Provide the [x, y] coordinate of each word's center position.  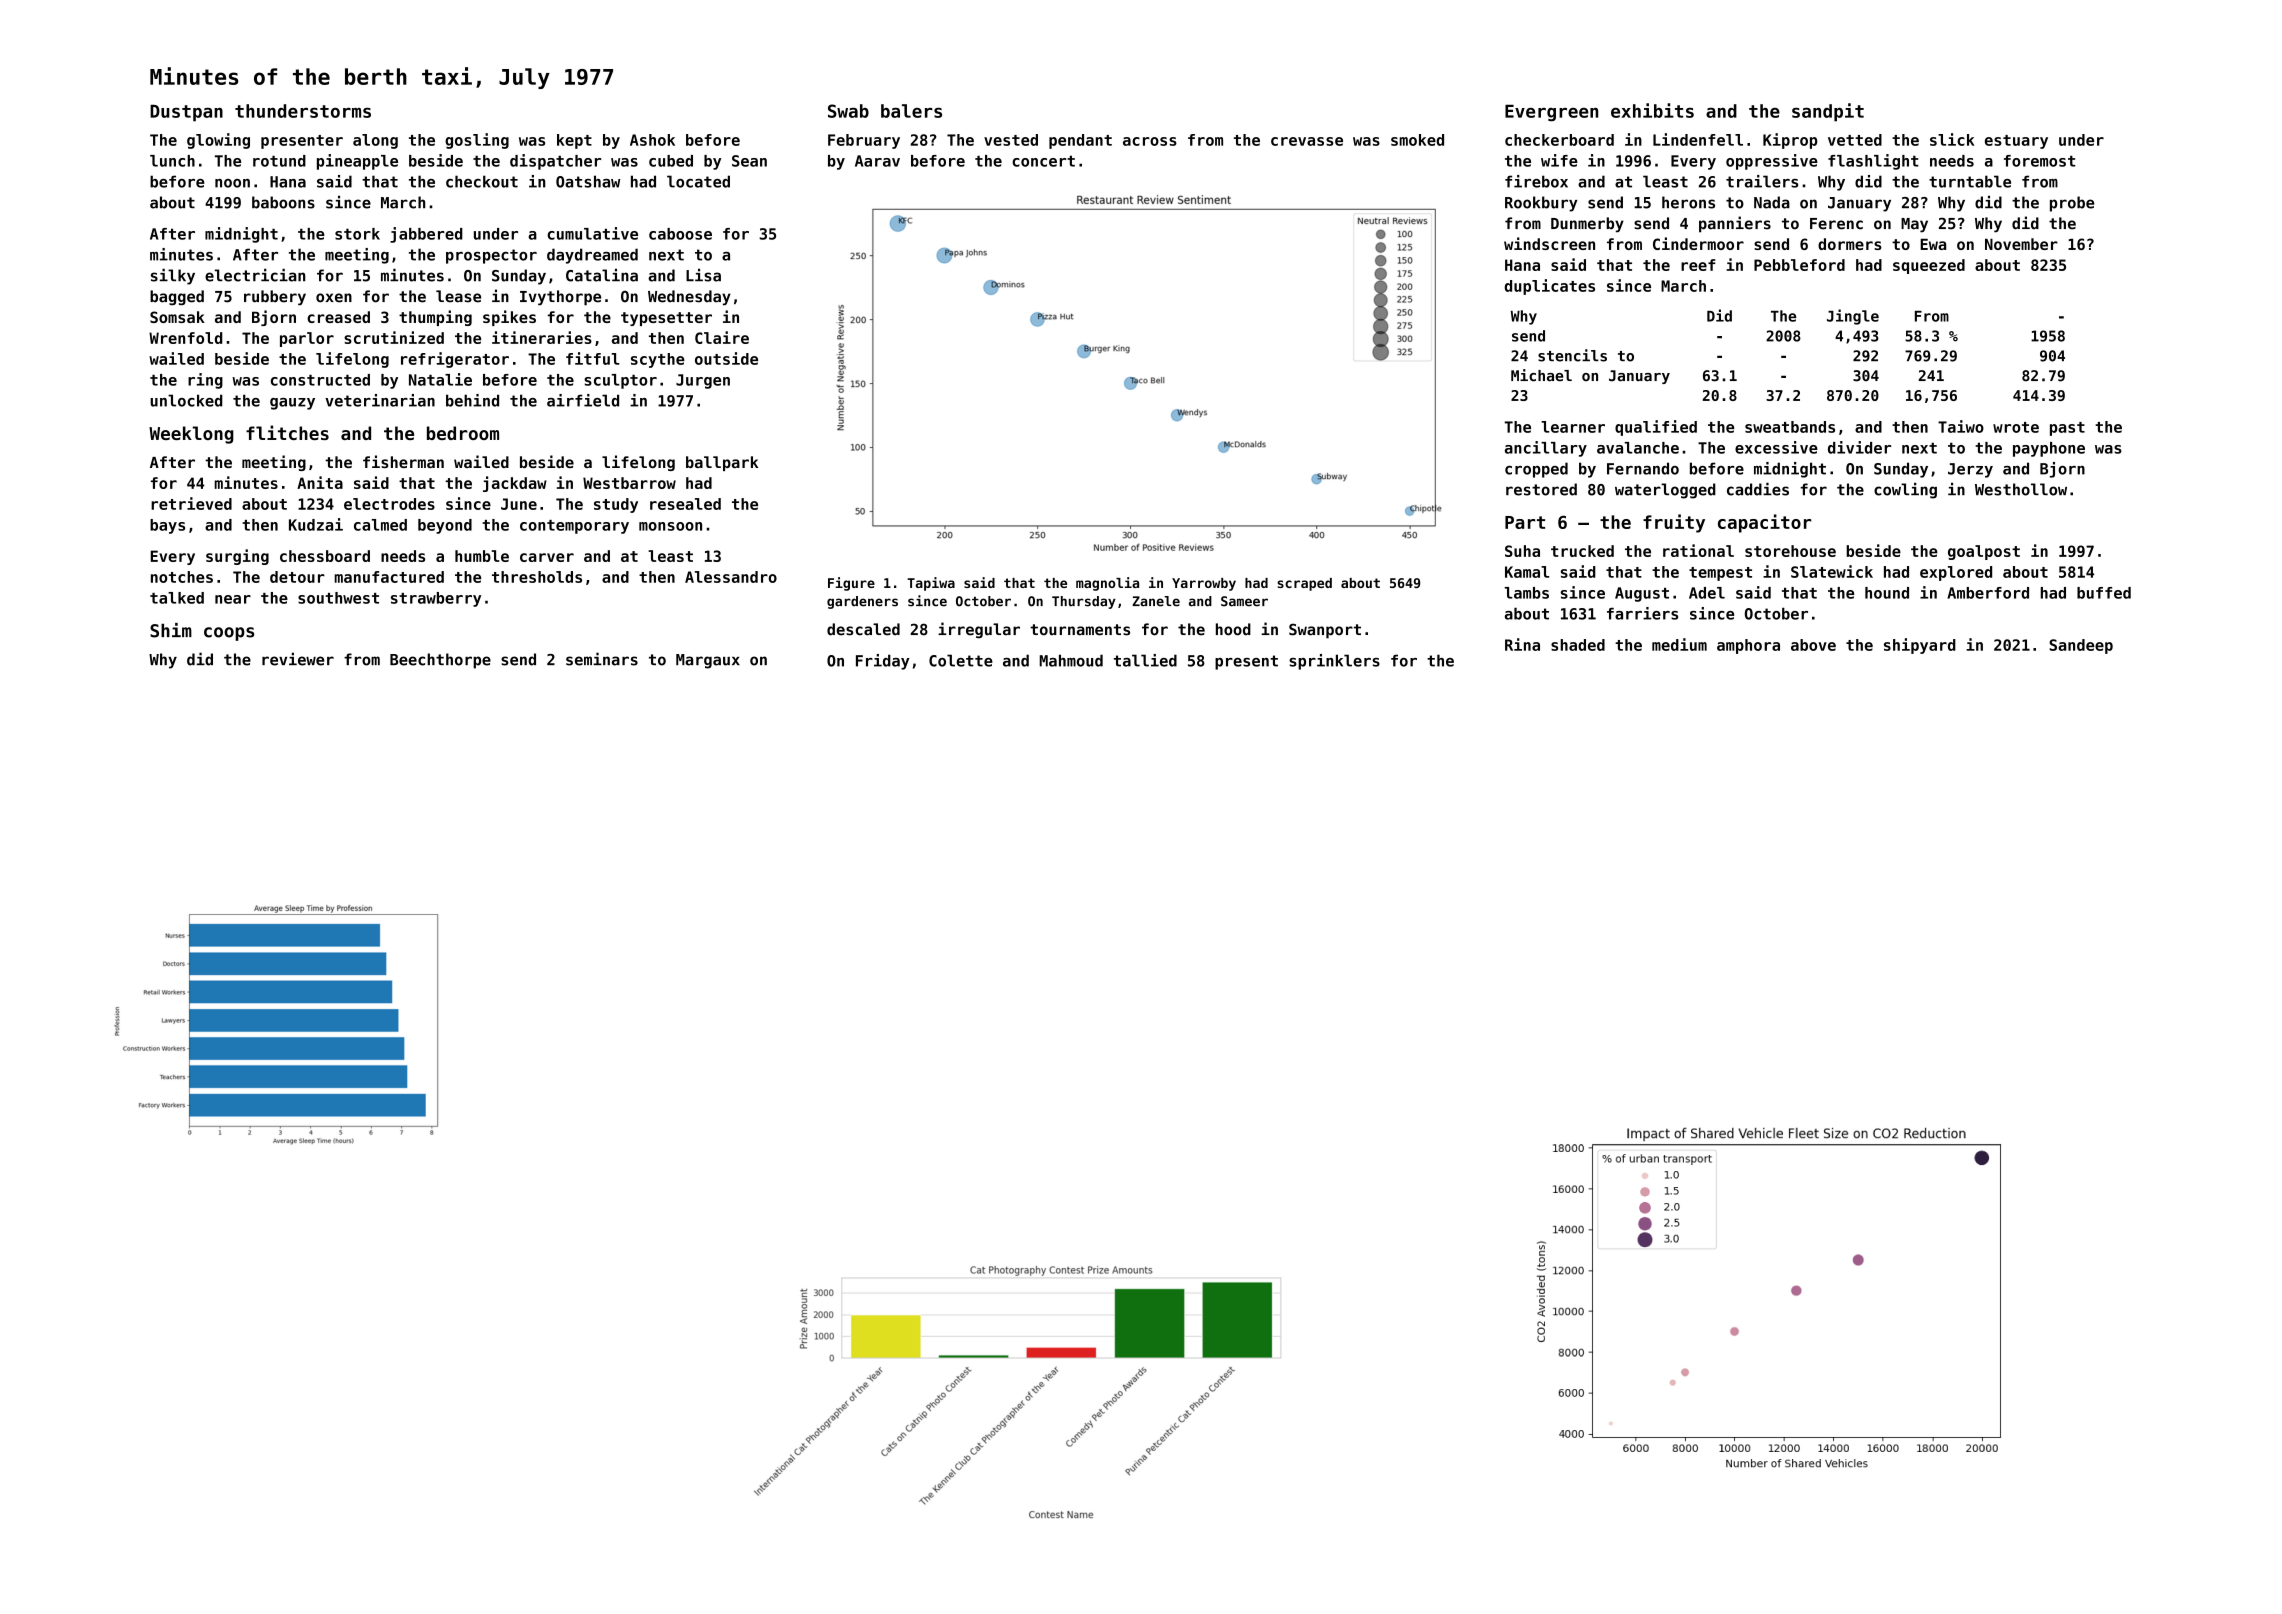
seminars [602, 659]
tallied [1145, 660]
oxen [334, 298]
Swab [848, 111]
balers [911, 111]
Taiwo [1961, 426]
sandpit [1828, 112]
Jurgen [703, 381]
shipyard [1920, 646]
